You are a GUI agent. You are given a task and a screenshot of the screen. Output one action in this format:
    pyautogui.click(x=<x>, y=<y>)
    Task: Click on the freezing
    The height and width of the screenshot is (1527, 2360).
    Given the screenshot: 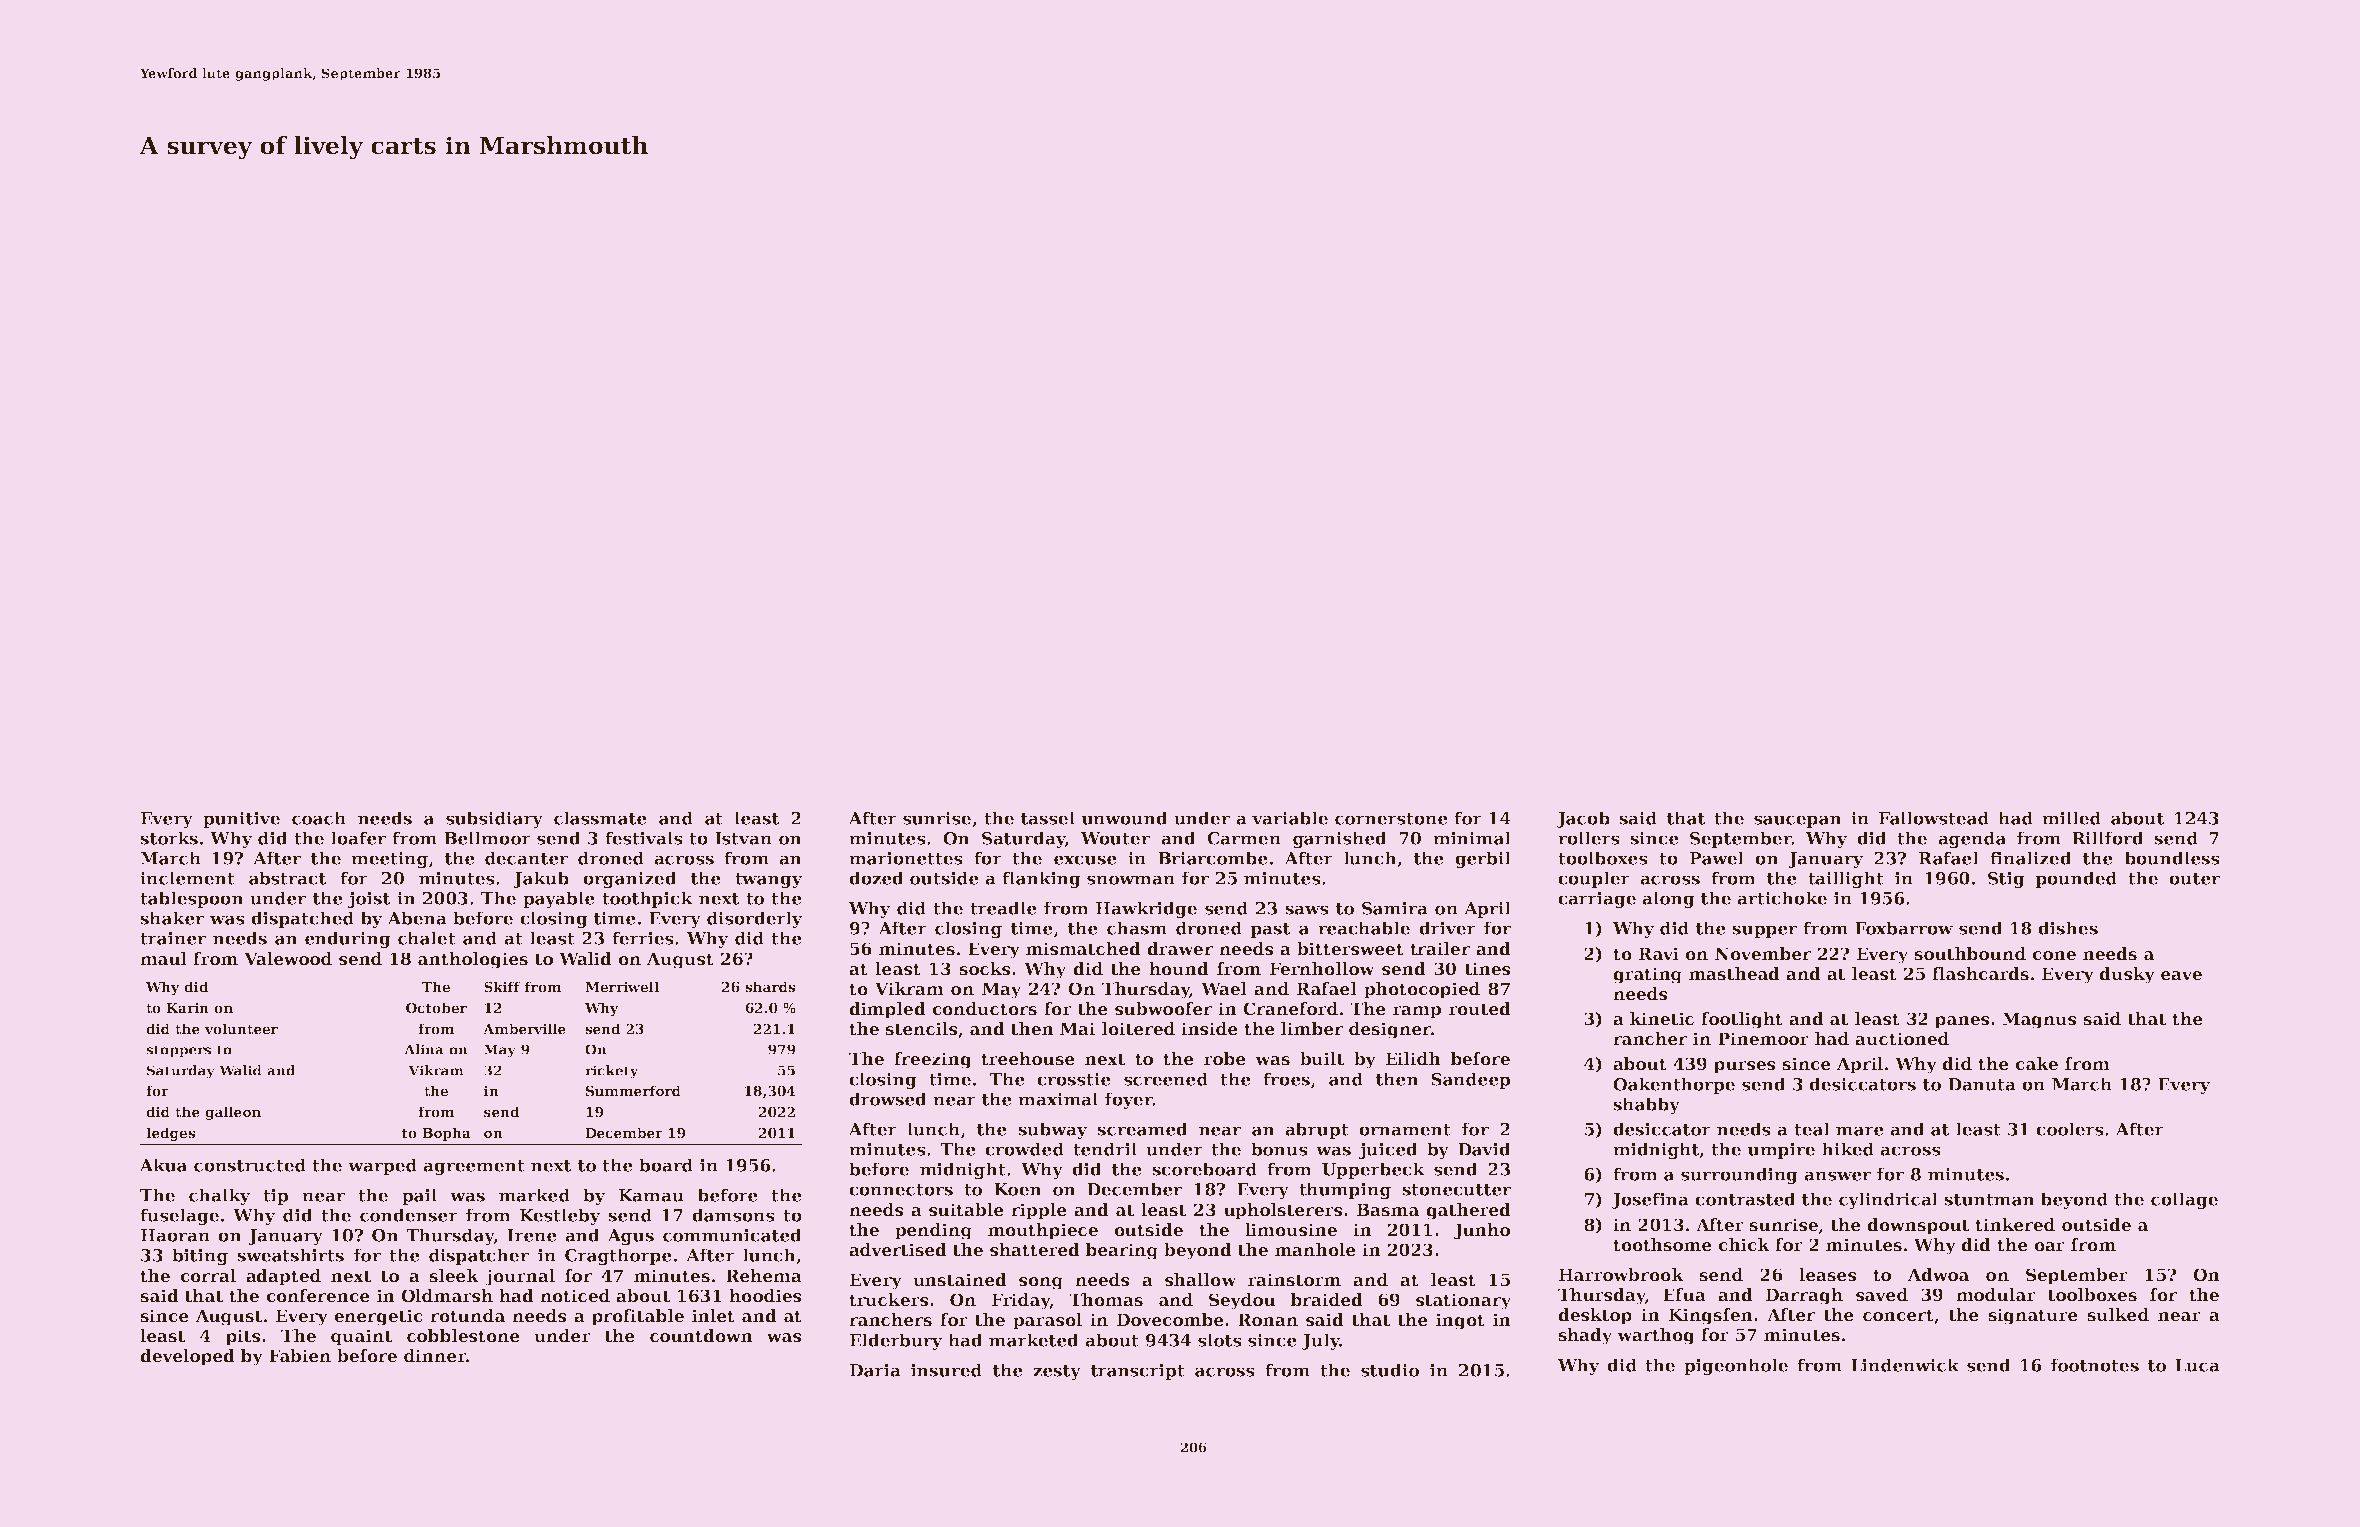 What is the action you would take?
    pyautogui.click(x=933, y=1060)
